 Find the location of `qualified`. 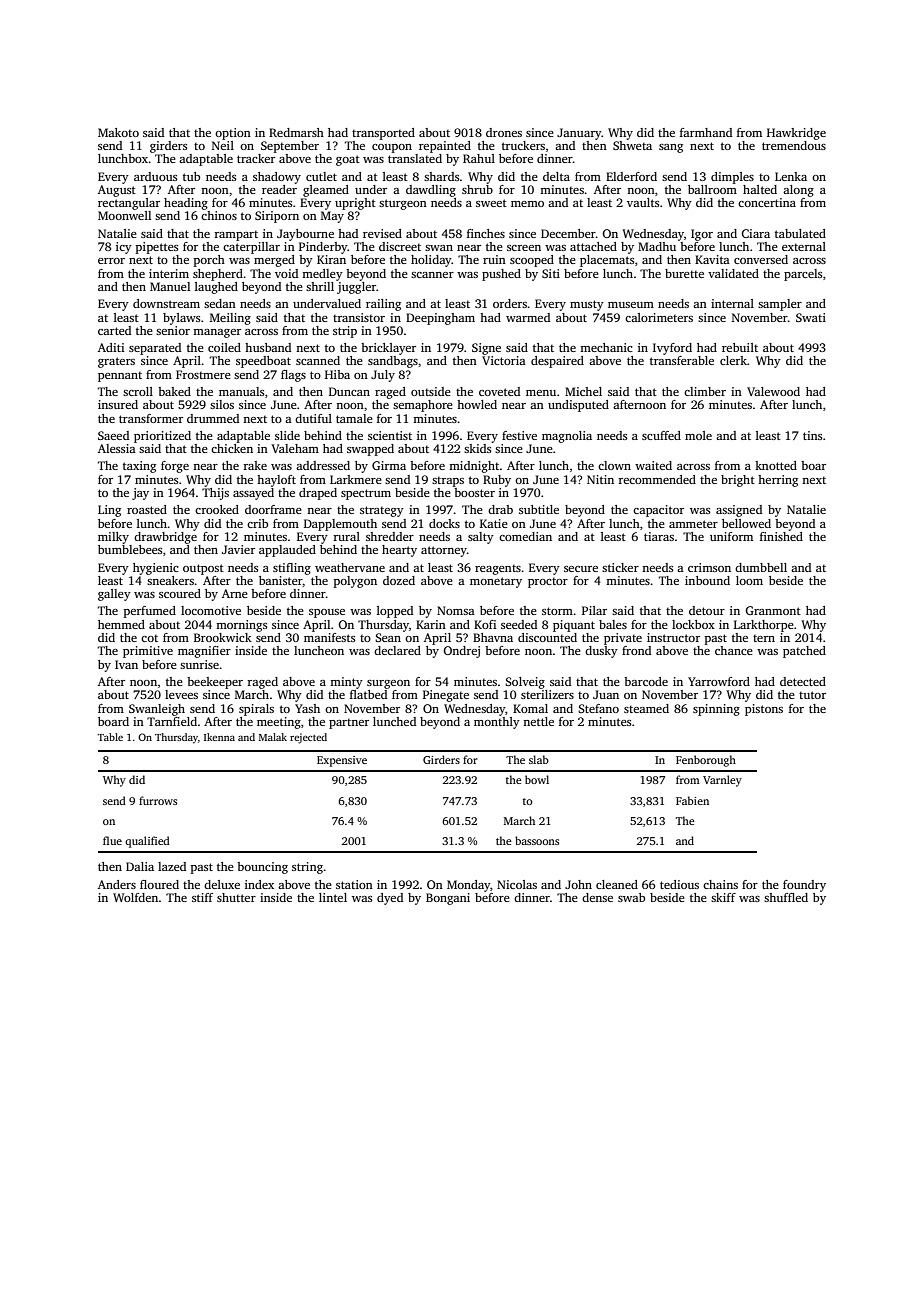

qualified is located at coordinates (147, 842).
